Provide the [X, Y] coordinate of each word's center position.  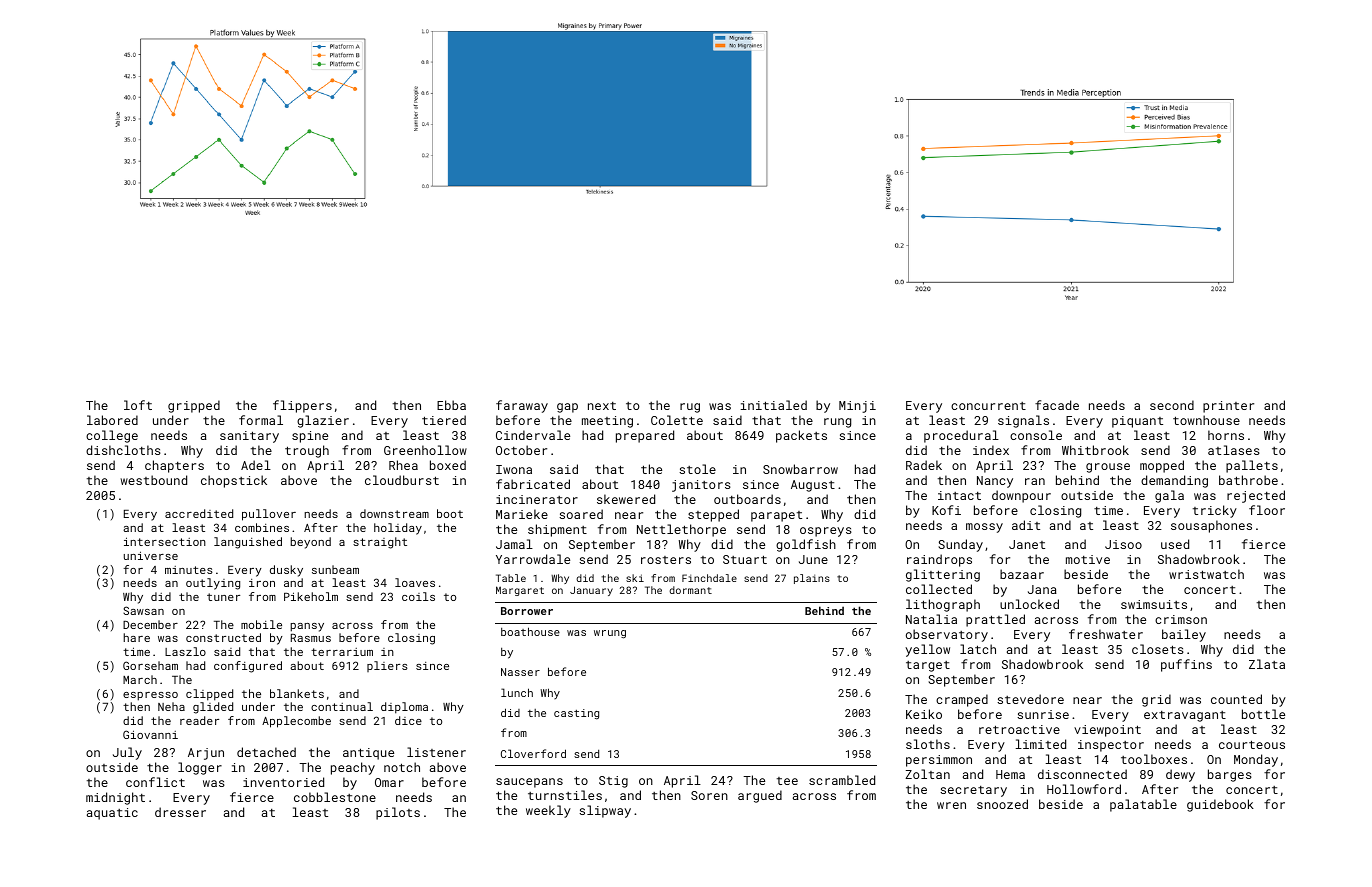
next [602, 406]
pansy [307, 627]
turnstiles [565, 795]
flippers [302, 406]
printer [1228, 407]
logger [200, 768]
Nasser [520, 672]
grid [1156, 700]
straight [380, 543]
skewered [626, 499]
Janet [1027, 544]
